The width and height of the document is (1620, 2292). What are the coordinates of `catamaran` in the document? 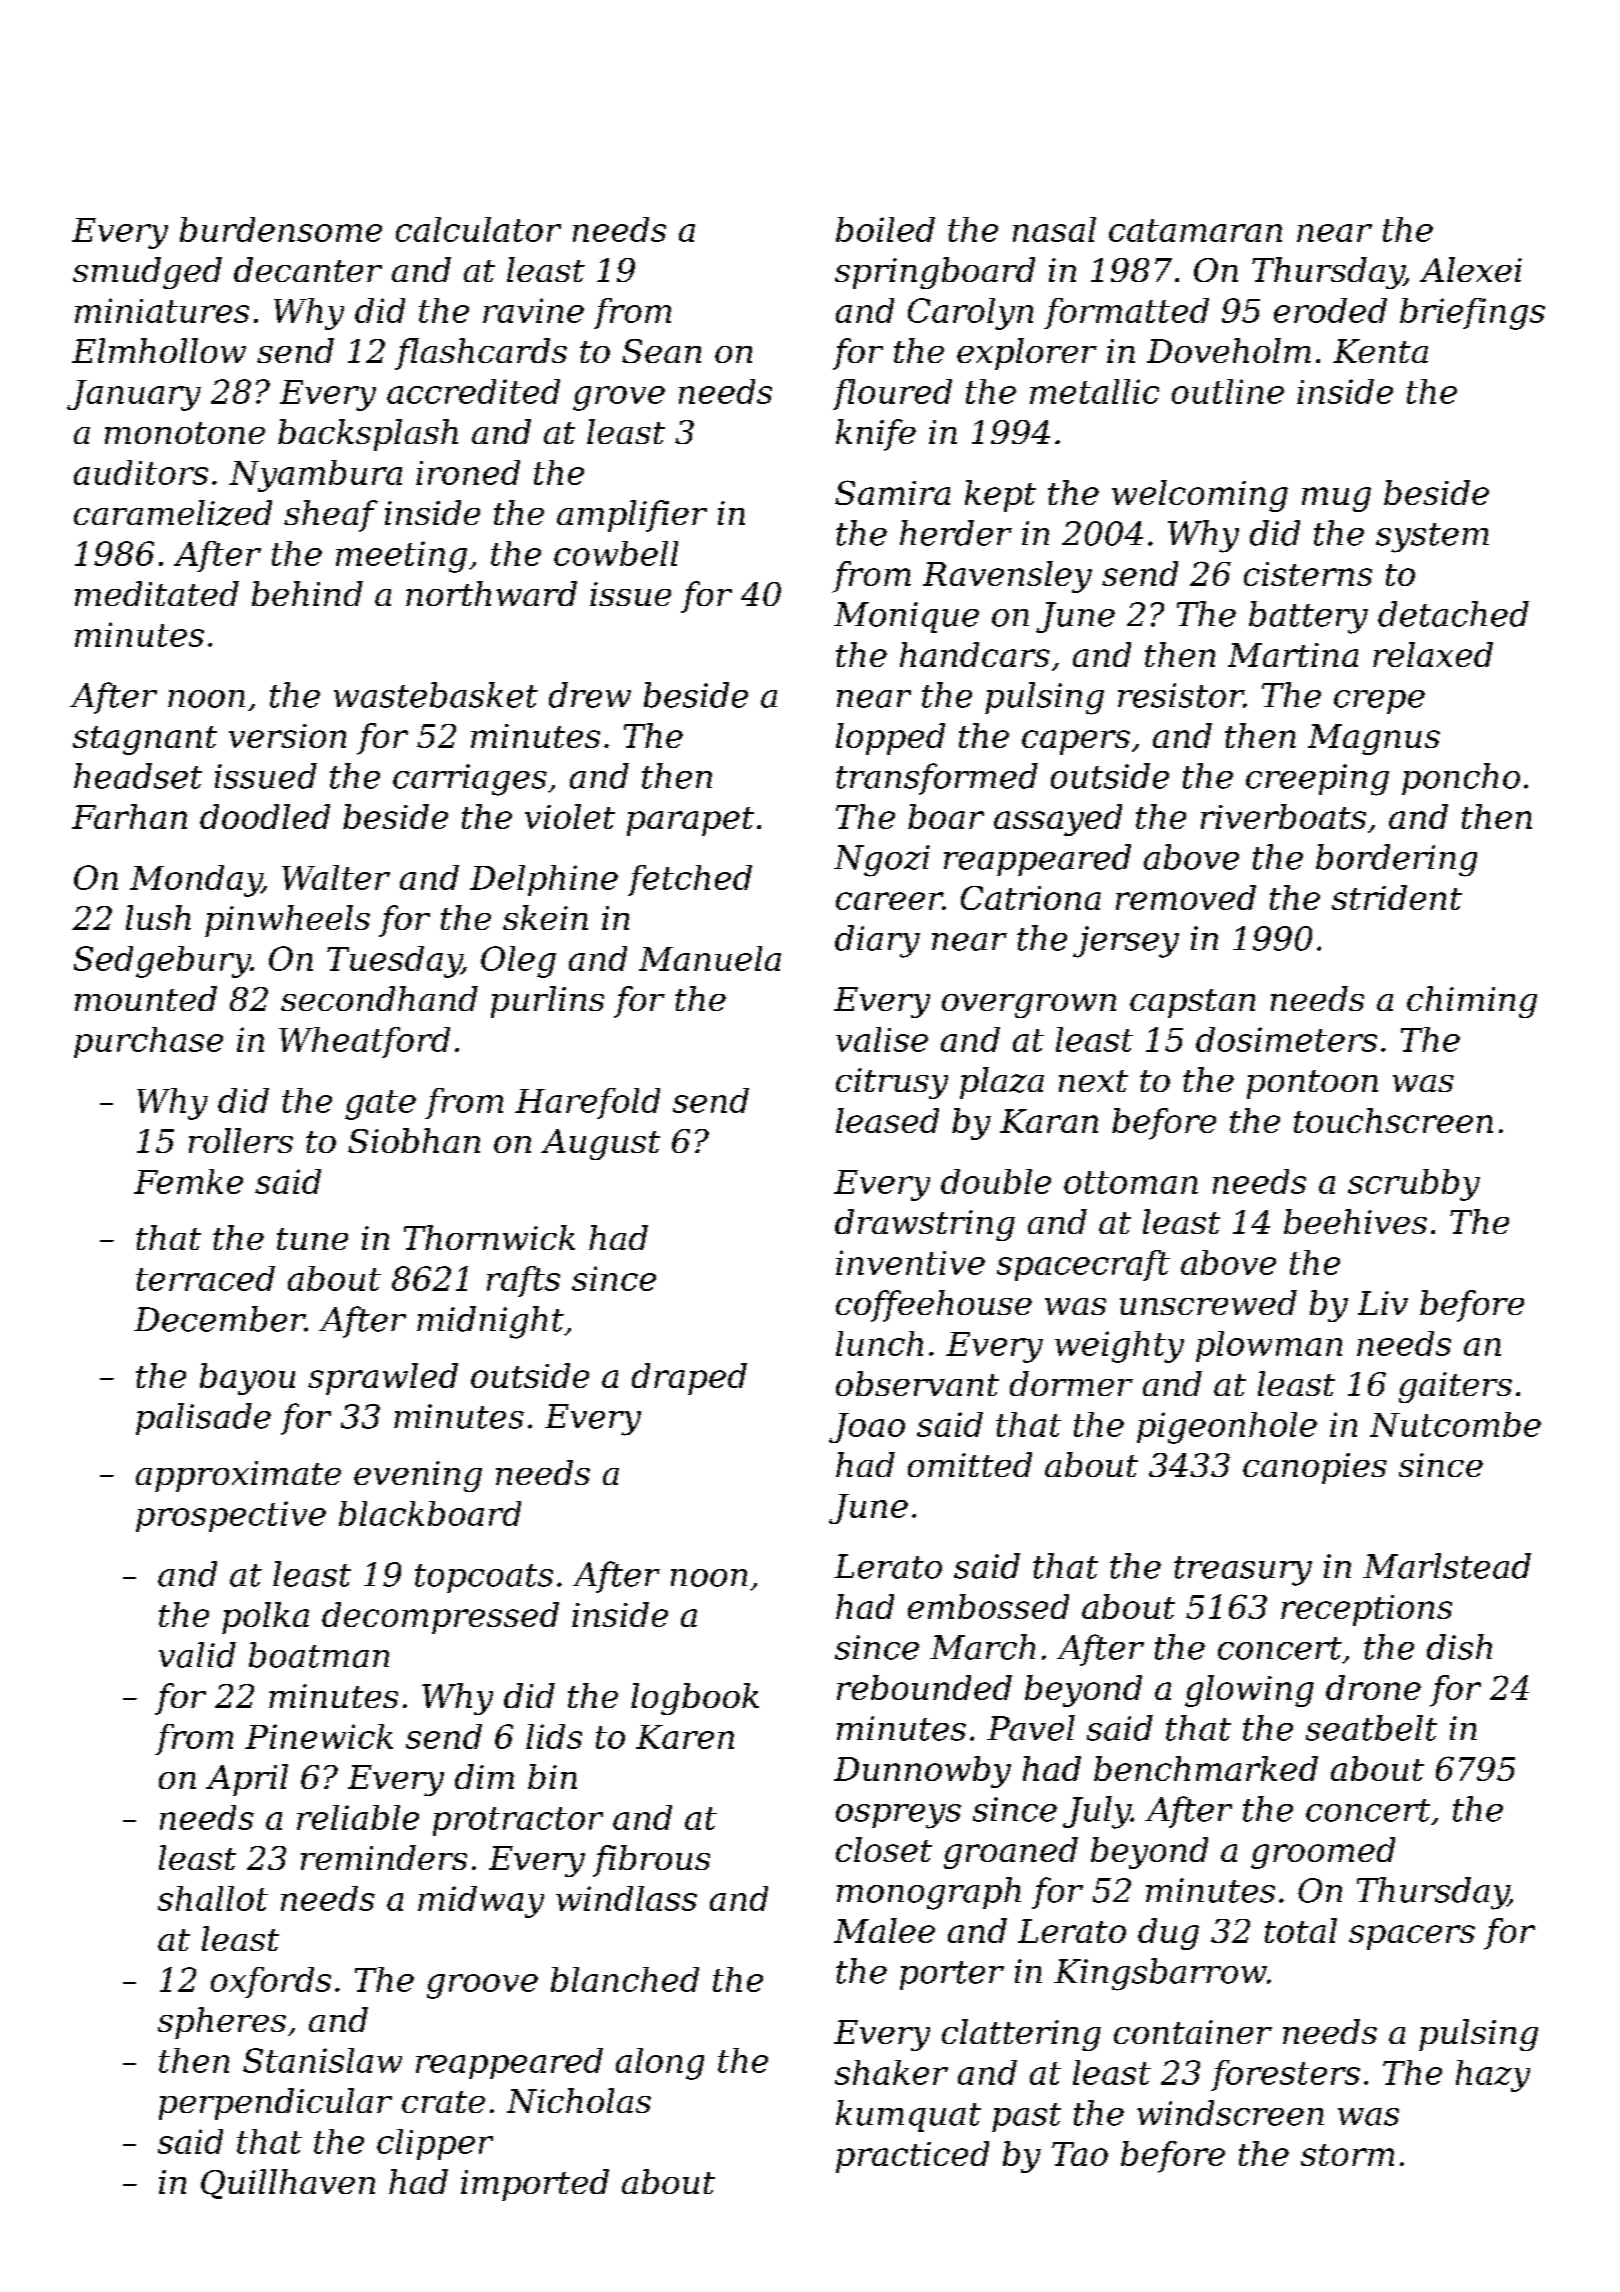 It's located at (1195, 230).
